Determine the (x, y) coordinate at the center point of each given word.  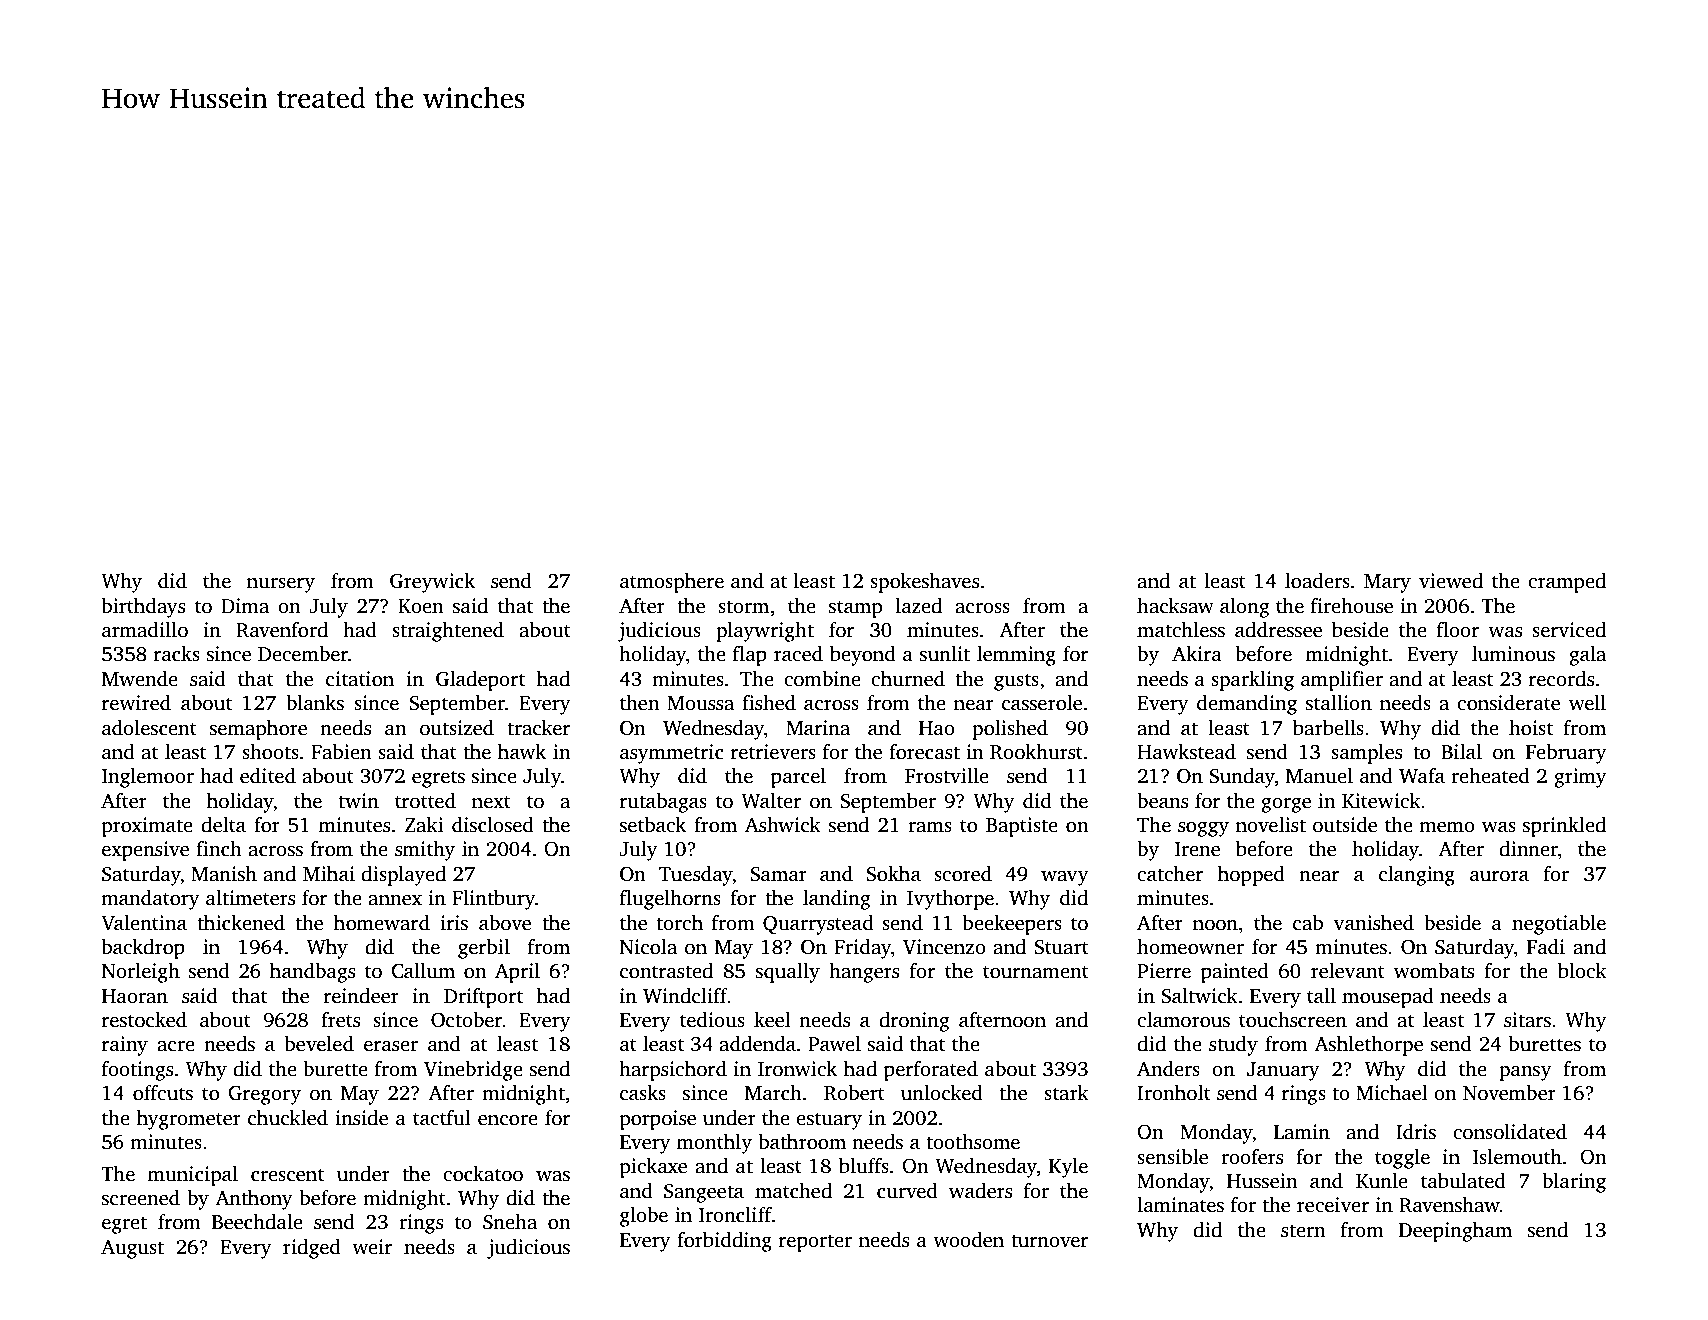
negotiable (1559, 925)
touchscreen (1293, 1020)
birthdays (143, 608)
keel (772, 1020)
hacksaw (1175, 606)
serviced (1569, 630)
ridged (312, 1249)
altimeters (250, 898)
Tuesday (695, 876)
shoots (270, 752)
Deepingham (1455, 1232)
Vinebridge (473, 1071)
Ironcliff (735, 1215)
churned (908, 679)
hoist (1531, 728)
